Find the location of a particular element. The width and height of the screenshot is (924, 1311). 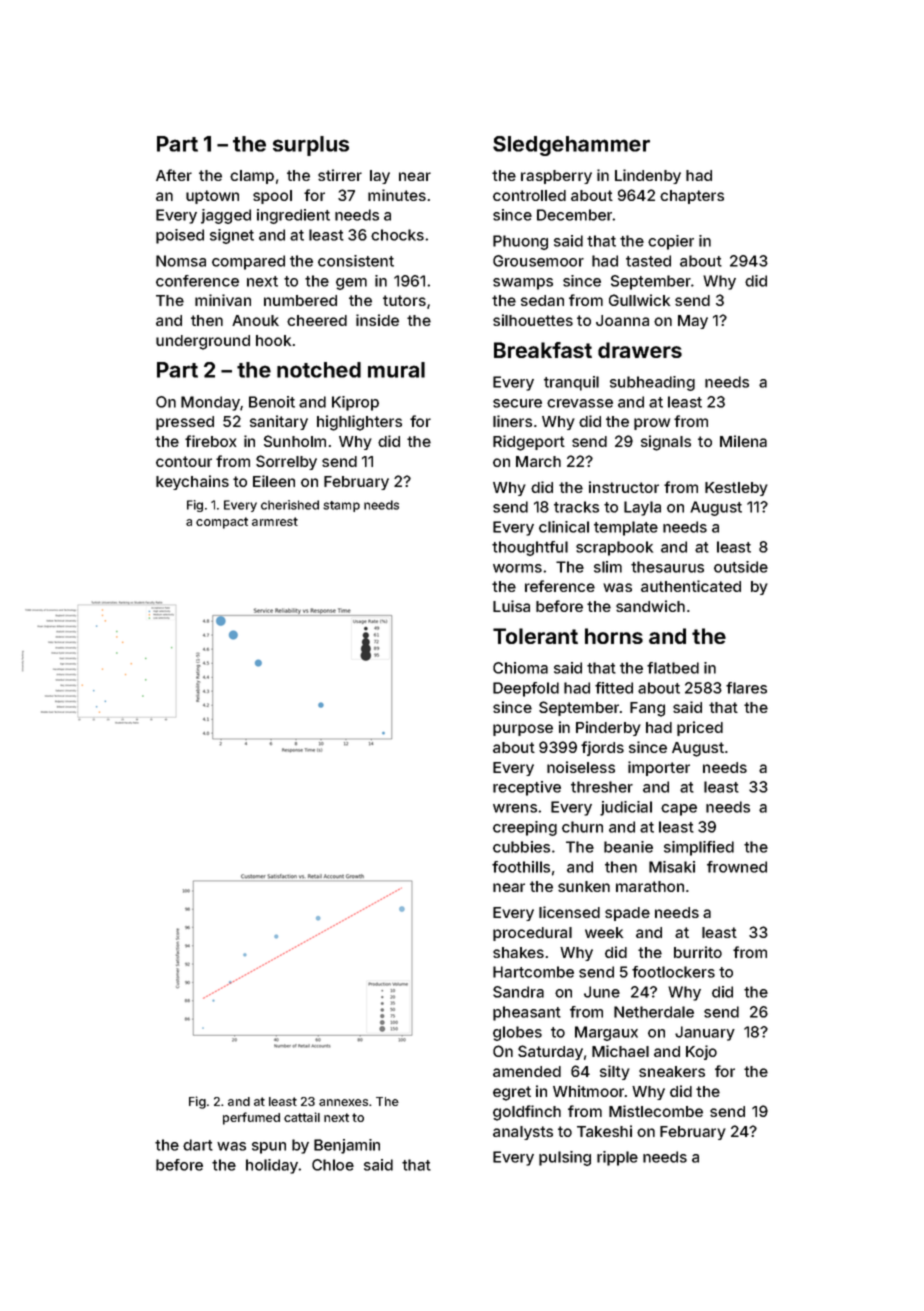

globes is located at coordinates (517, 1033).
